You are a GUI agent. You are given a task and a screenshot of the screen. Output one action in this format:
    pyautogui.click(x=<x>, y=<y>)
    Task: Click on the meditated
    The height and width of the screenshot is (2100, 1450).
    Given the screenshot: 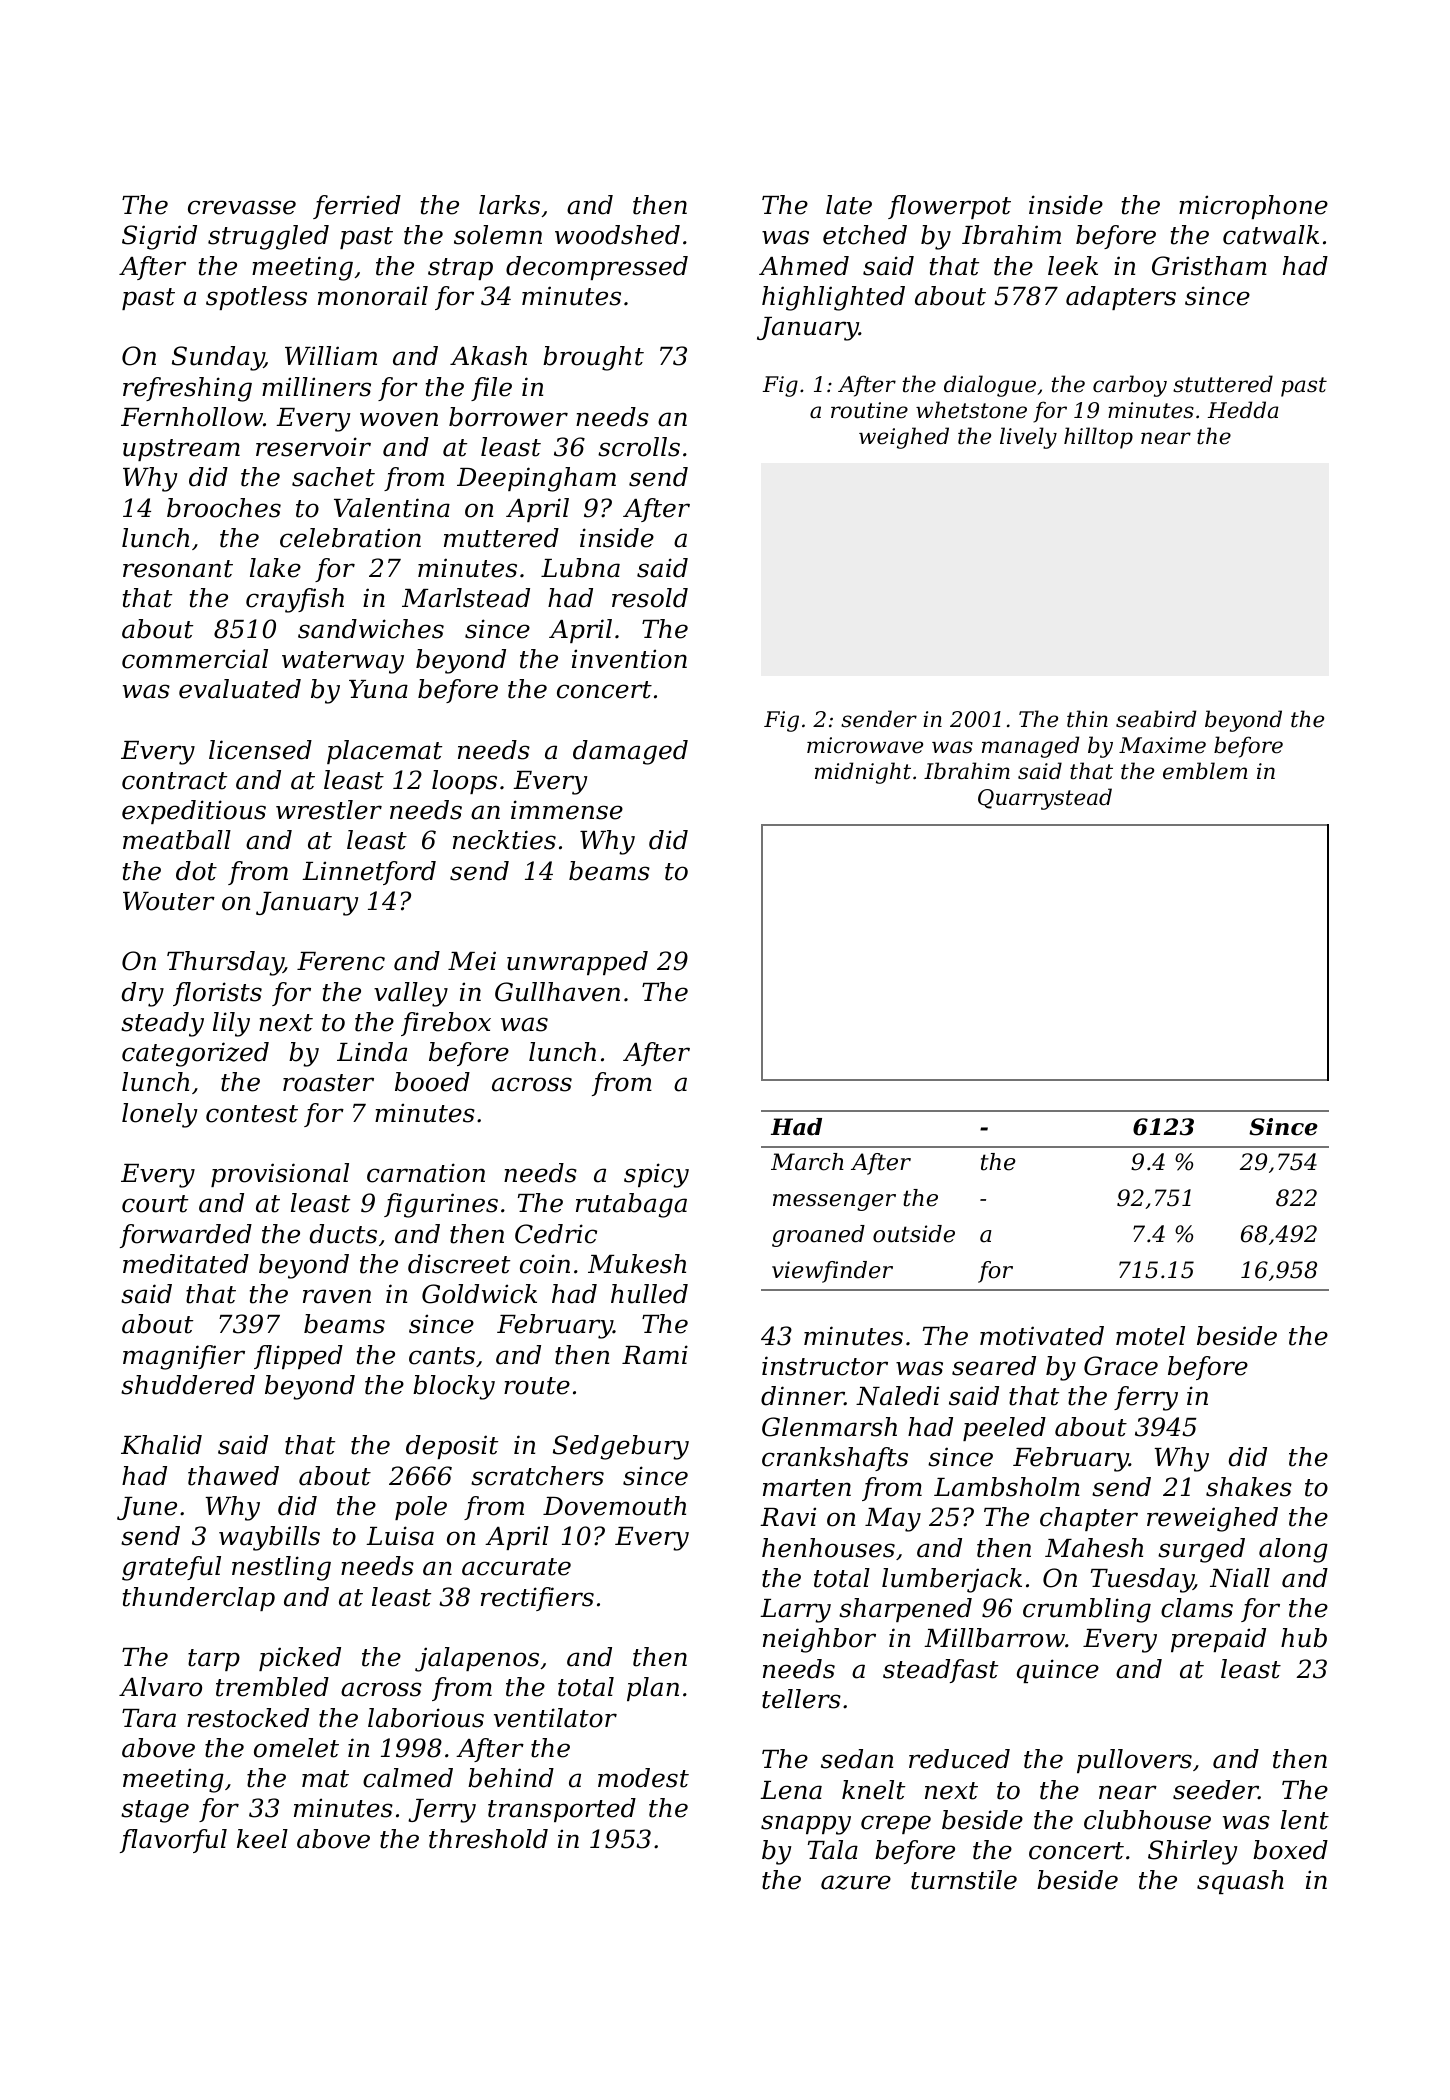 What is the action you would take?
    pyautogui.click(x=186, y=1264)
